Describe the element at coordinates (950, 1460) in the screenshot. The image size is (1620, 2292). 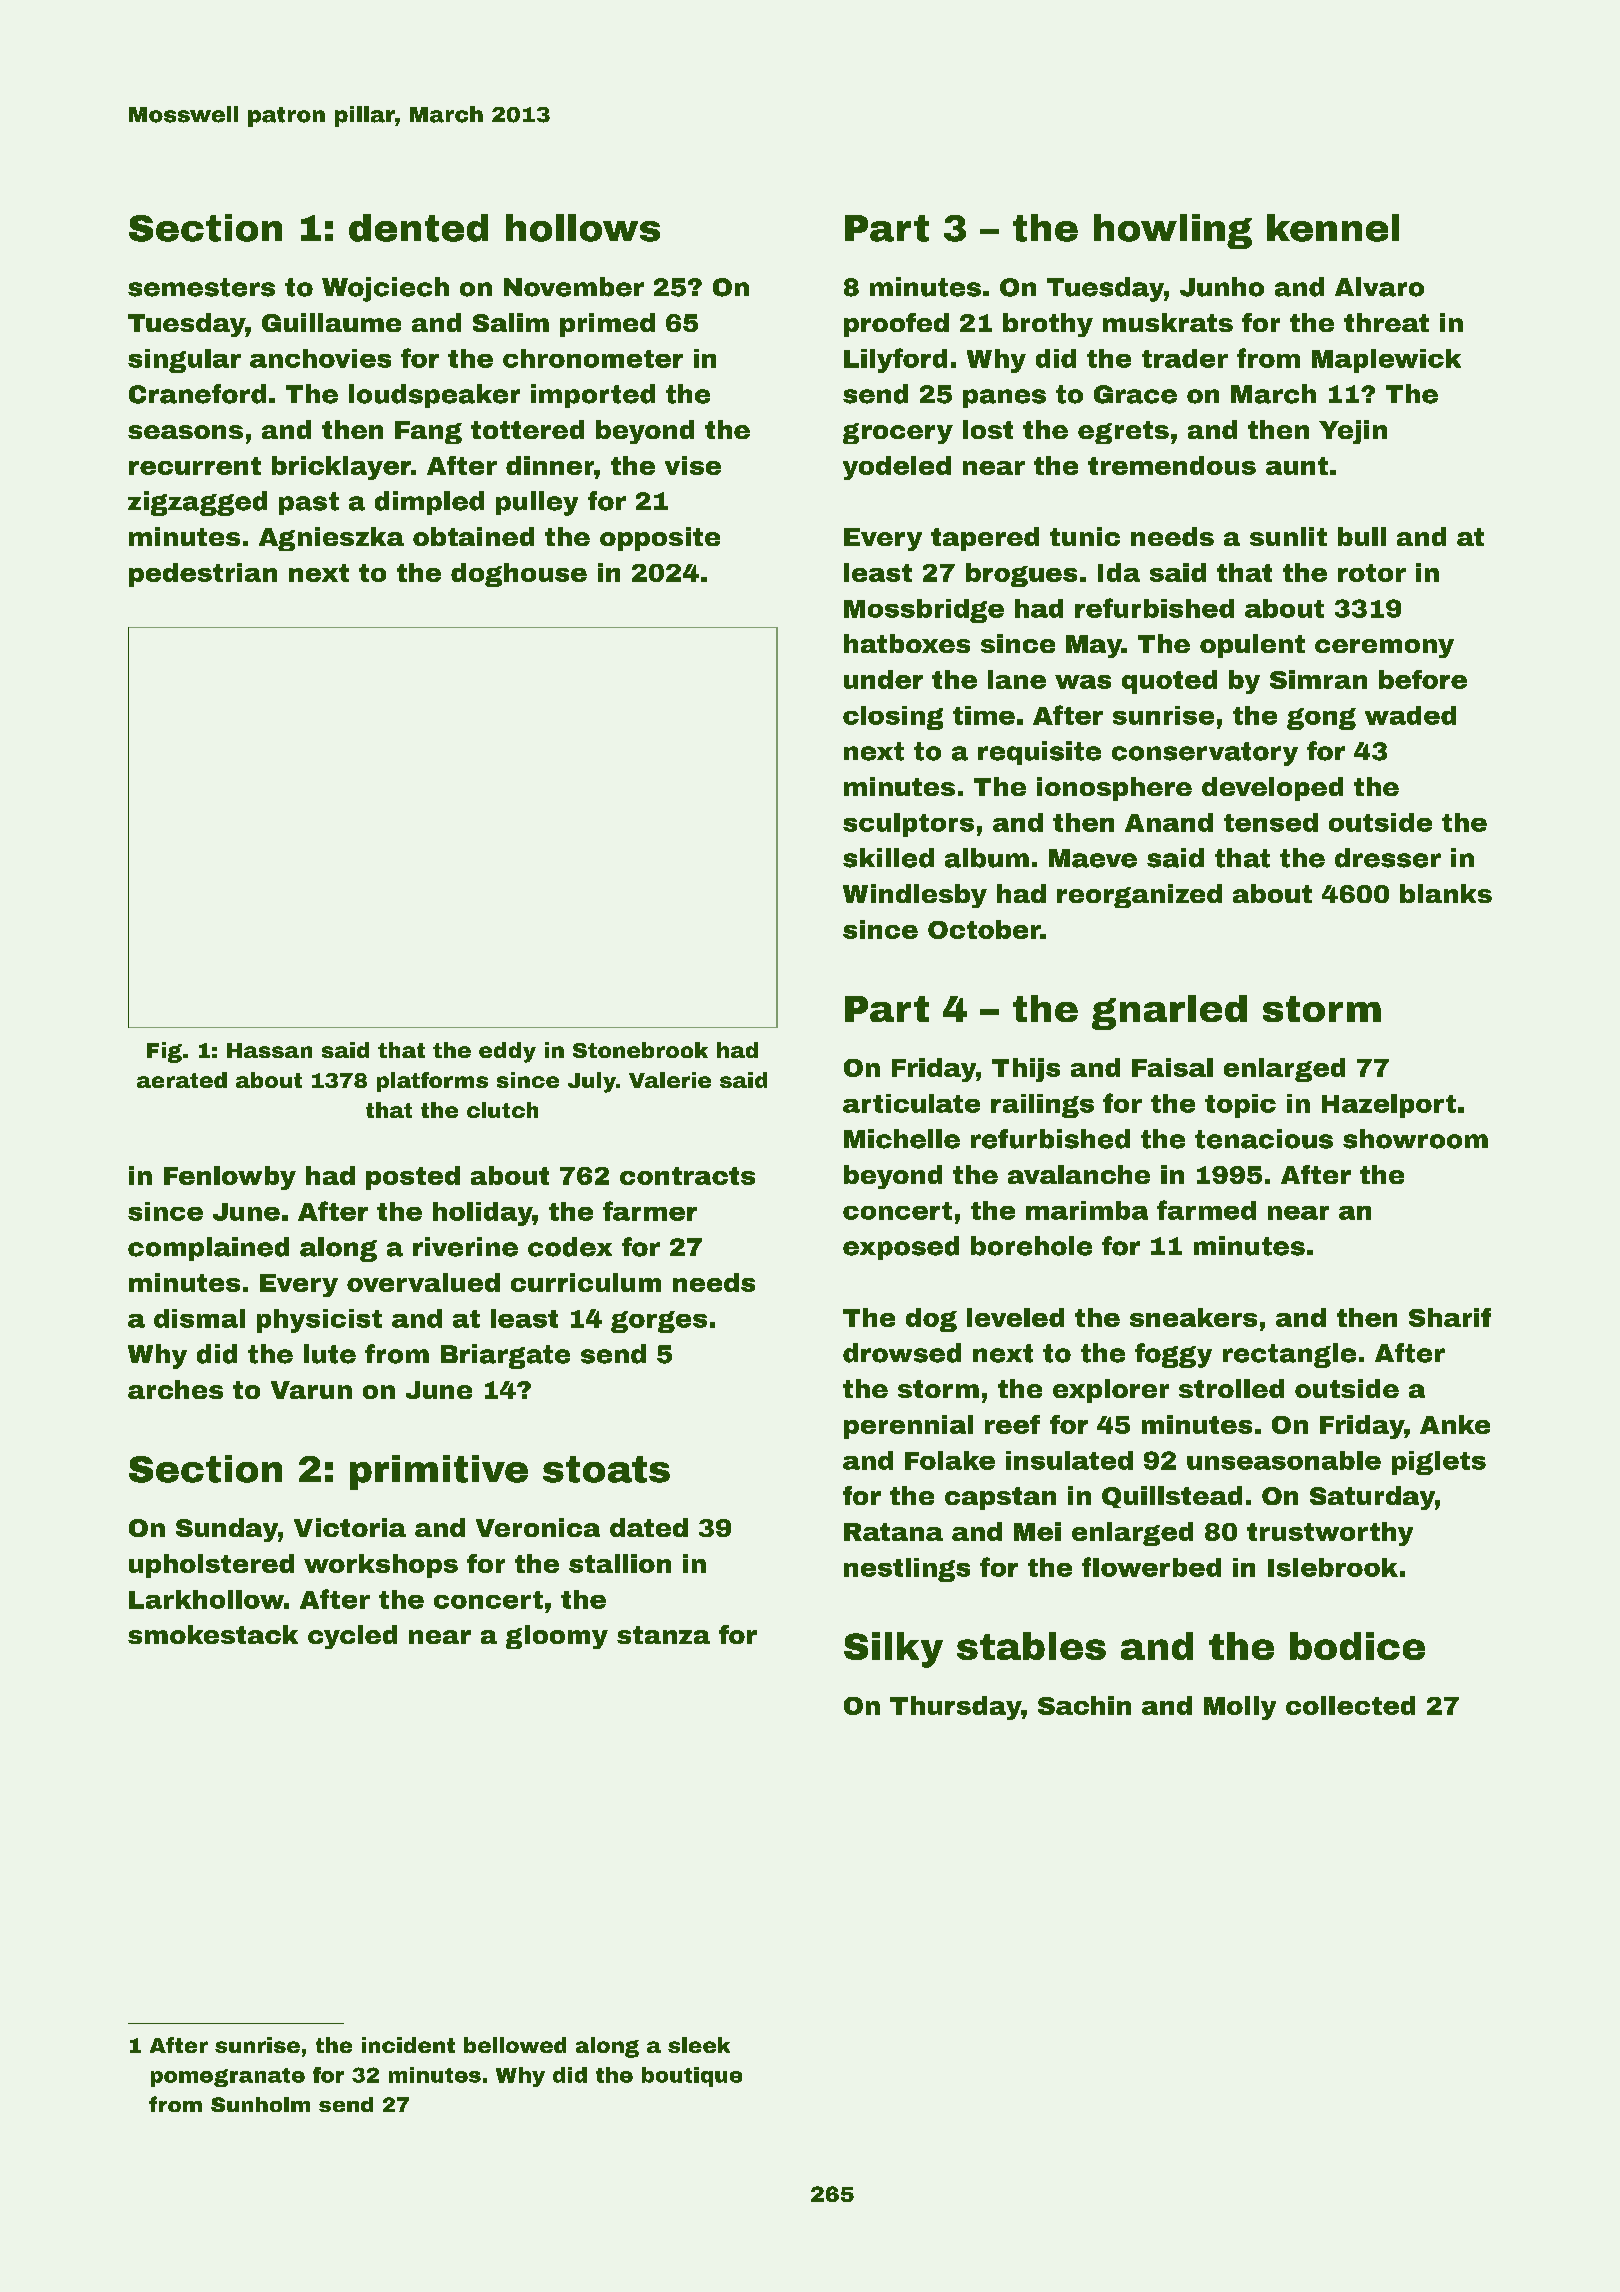
I see `Folake` at that location.
